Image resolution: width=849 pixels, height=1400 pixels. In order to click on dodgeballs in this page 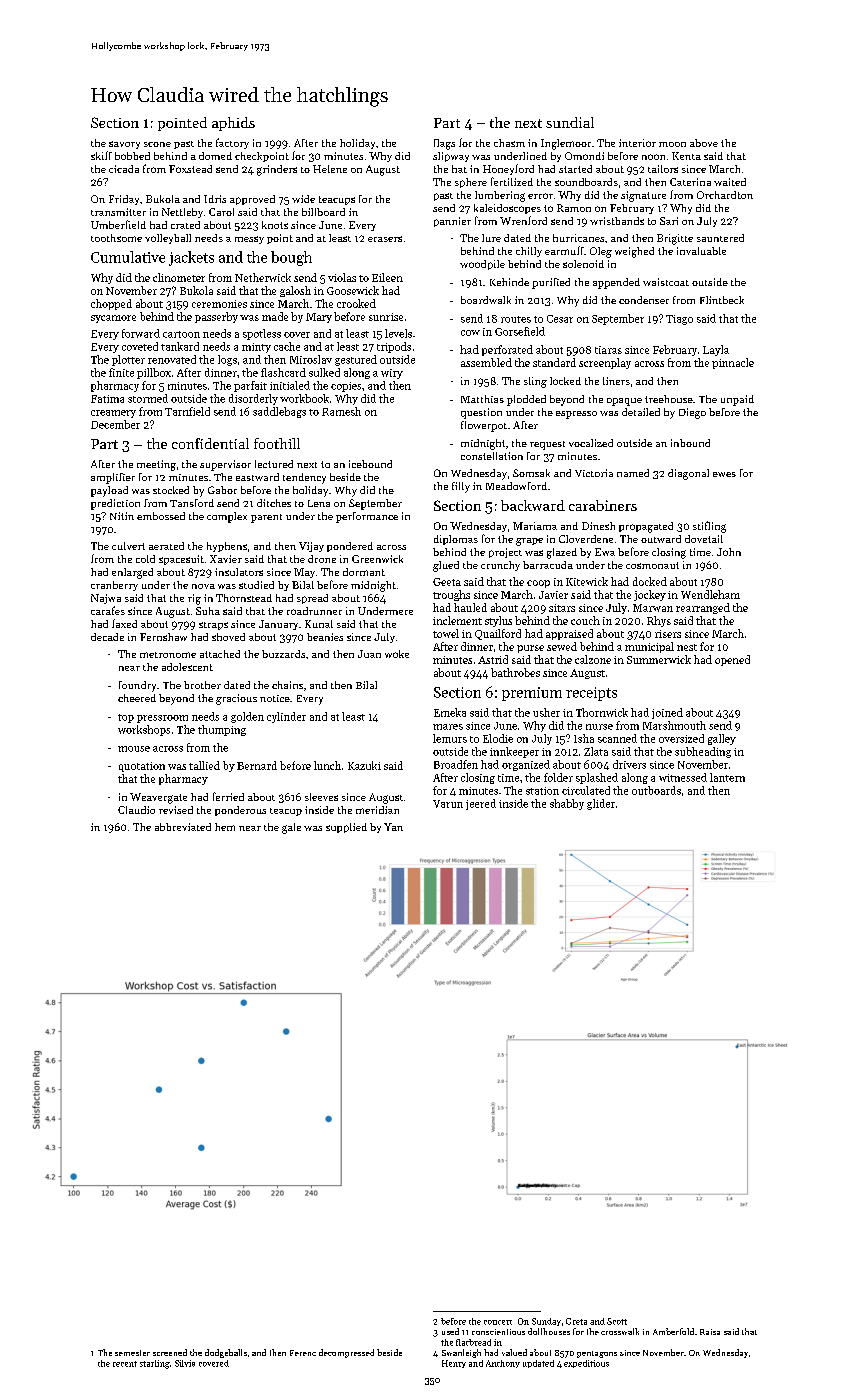, I will do `click(226, 1353)`.
